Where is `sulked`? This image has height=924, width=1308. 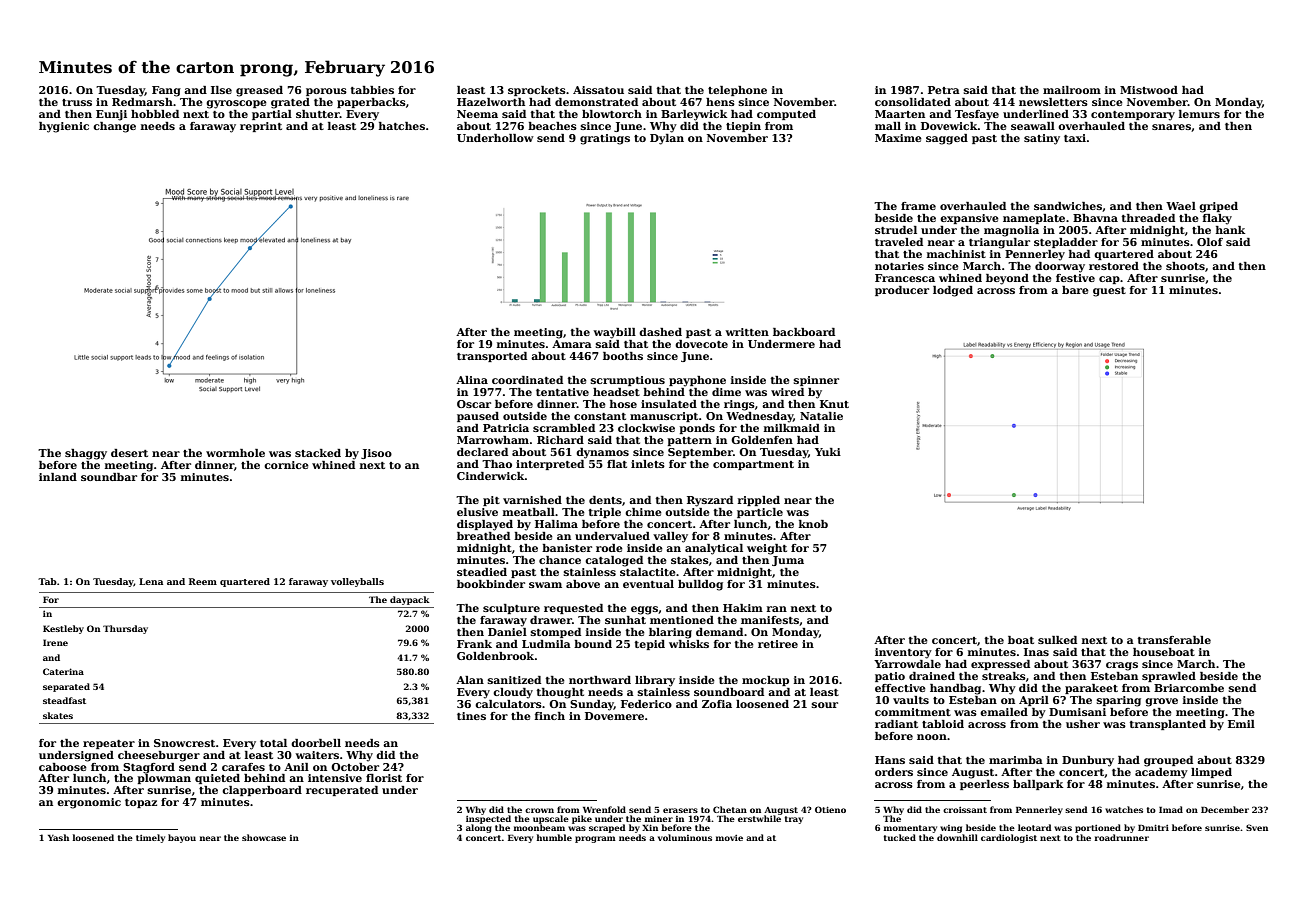
sulked is located at coordinates (1057, 640).
